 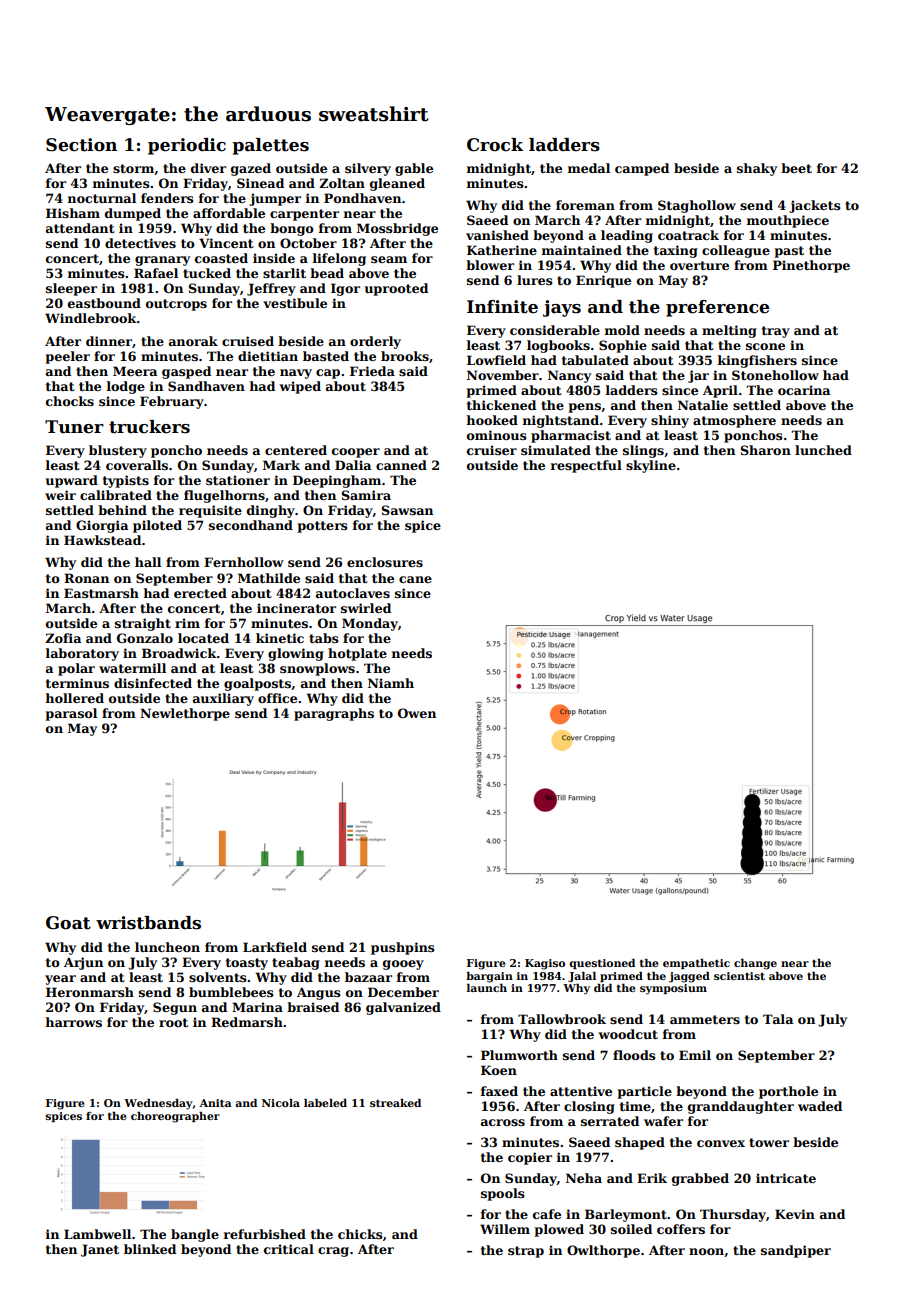 I want to click on cooper, so click(x=356, y=453).
